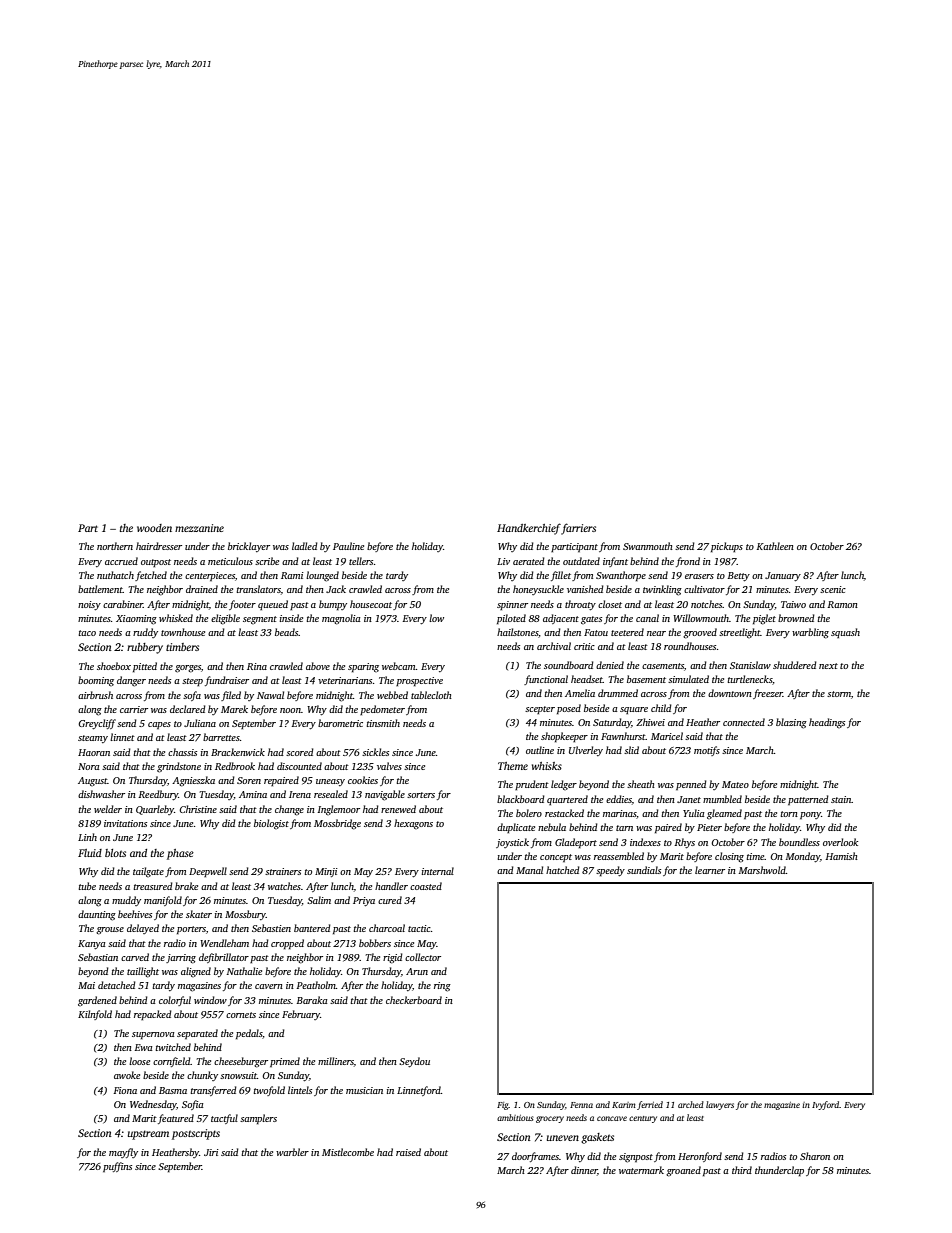  What do you see at coordinates (244, 971) in the screenshot?
I see `Nathalie` at bounding box center [244, 971].
